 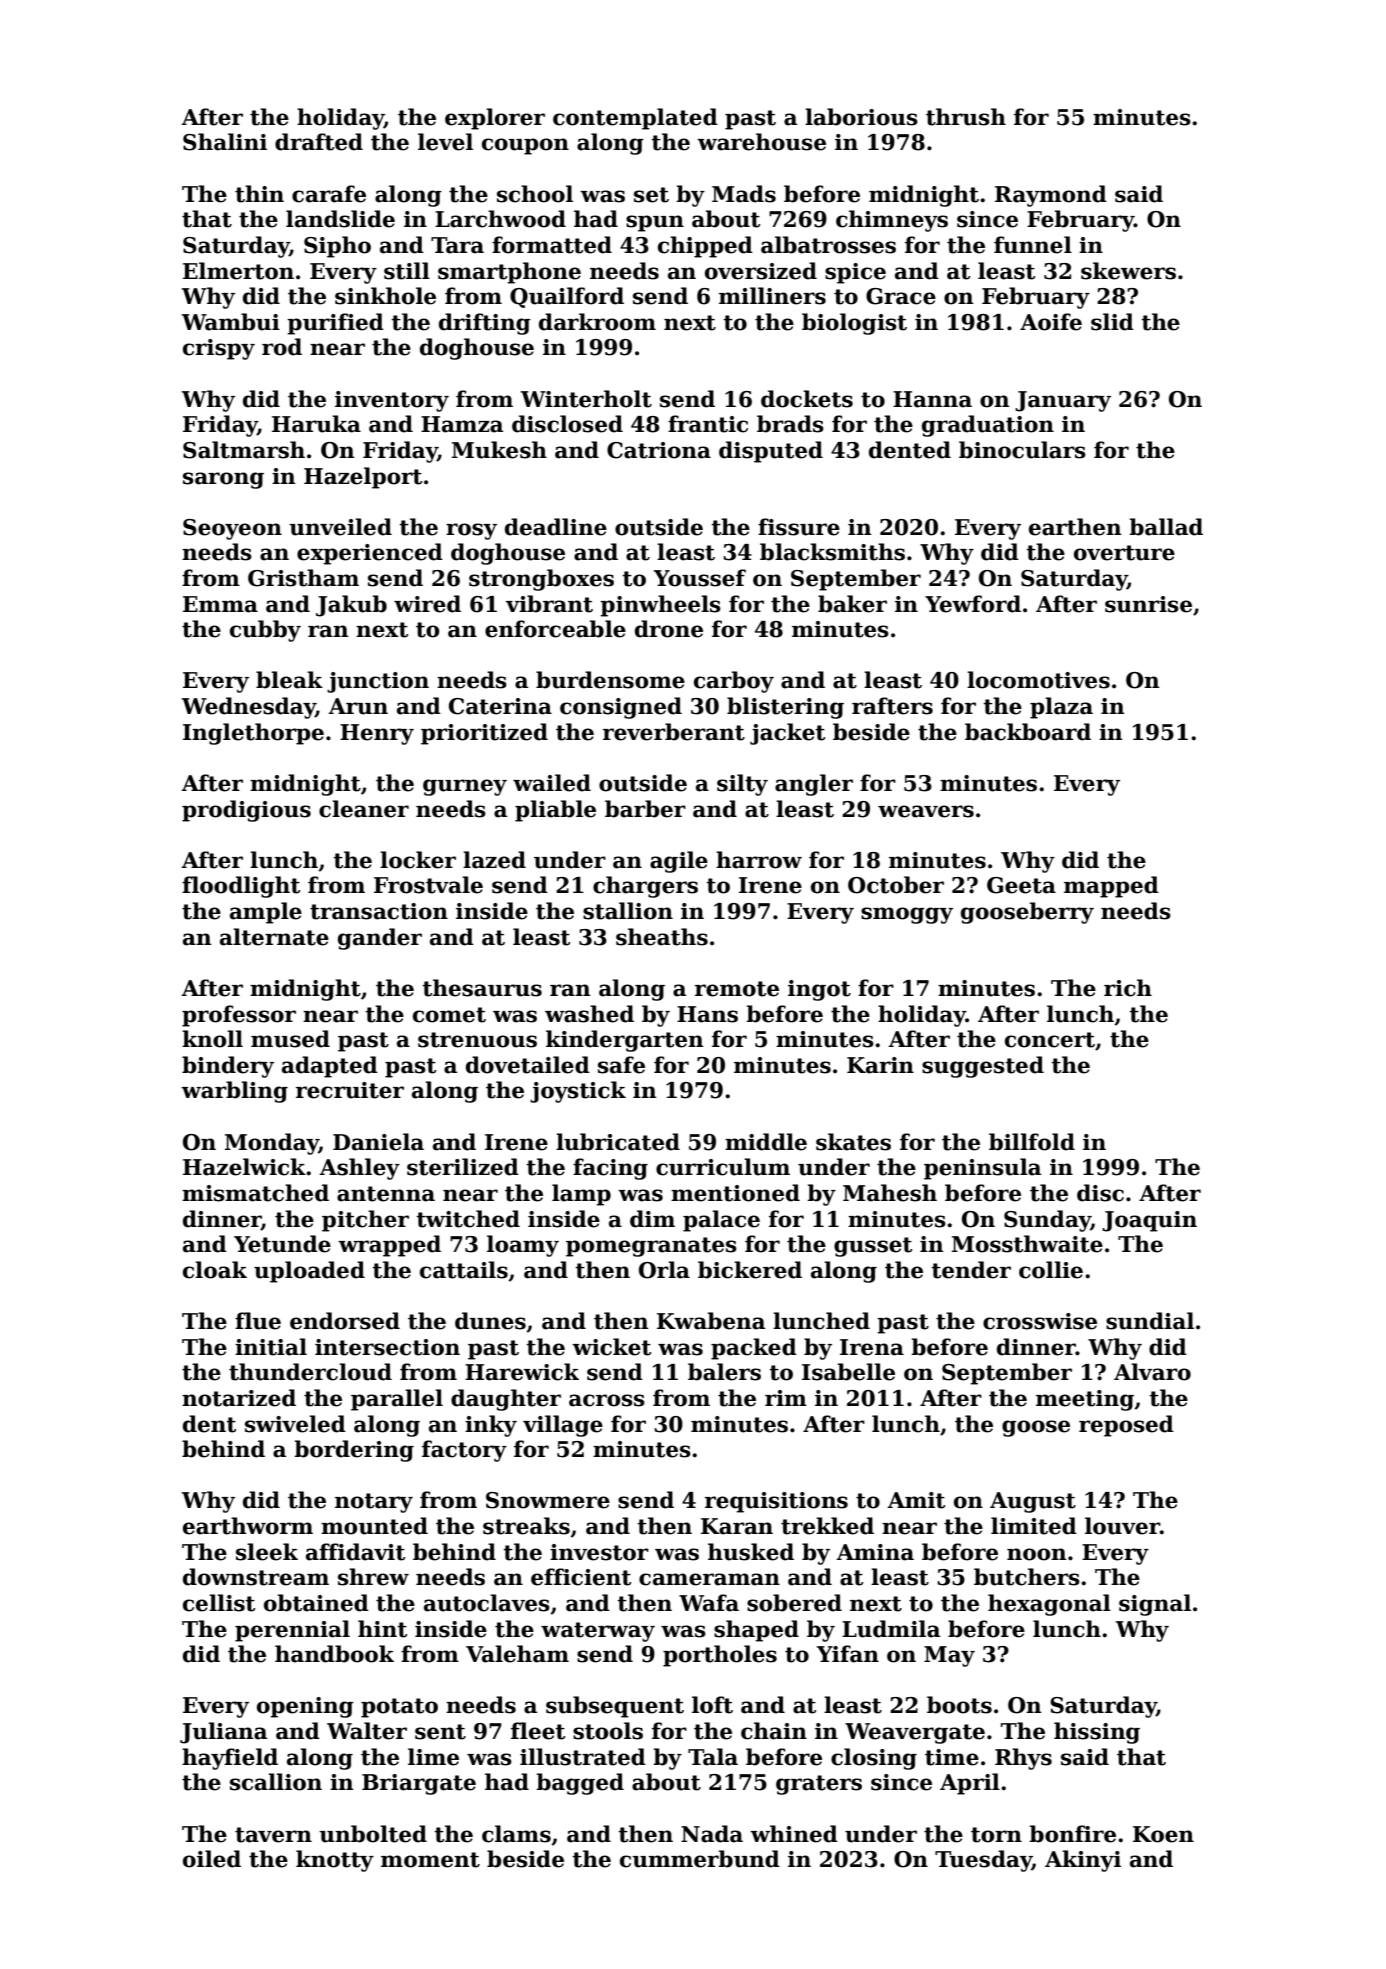 I want to click on lubricated, so click(x=618, y=1142).
